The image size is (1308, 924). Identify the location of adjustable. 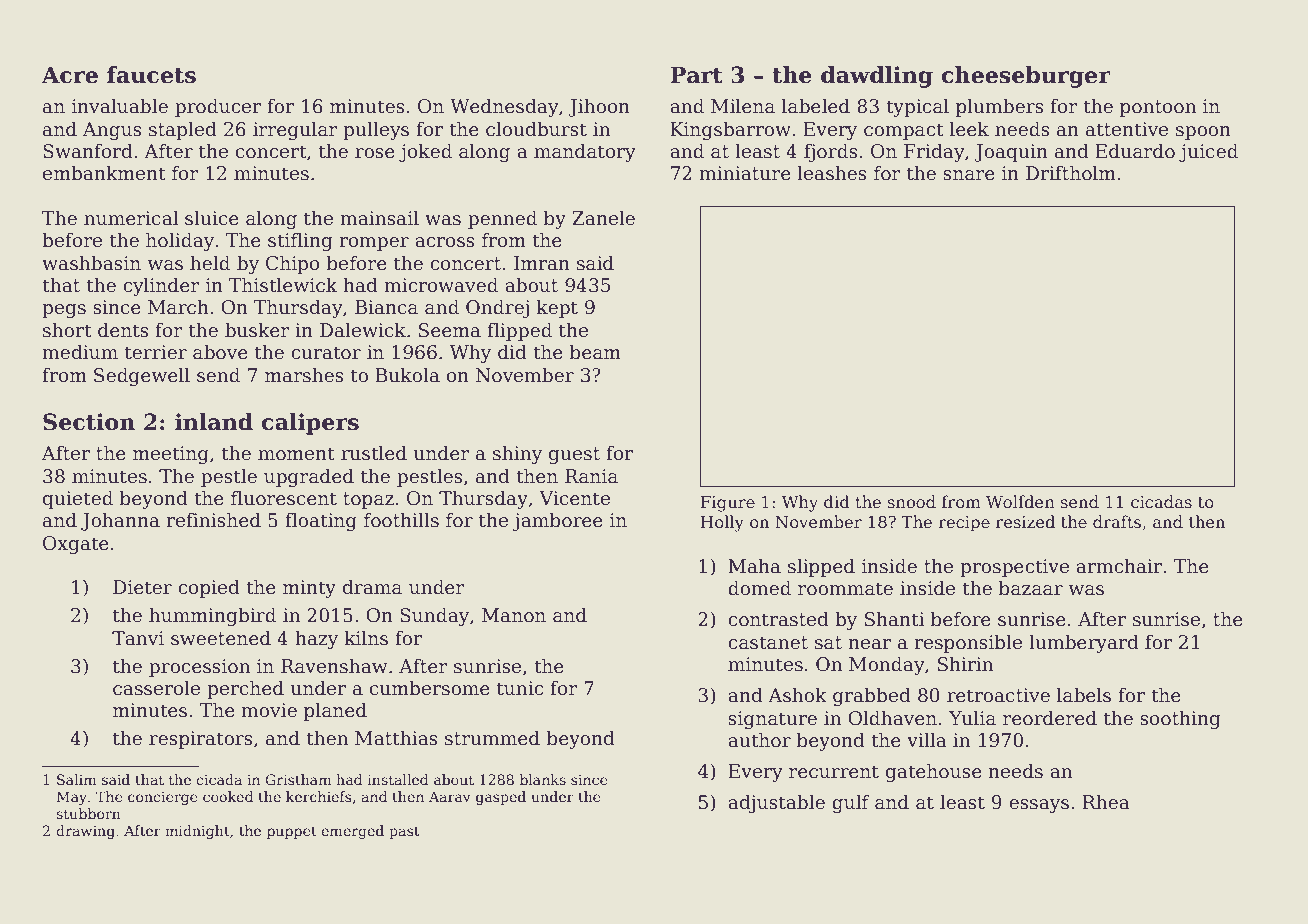
(776, 803).
